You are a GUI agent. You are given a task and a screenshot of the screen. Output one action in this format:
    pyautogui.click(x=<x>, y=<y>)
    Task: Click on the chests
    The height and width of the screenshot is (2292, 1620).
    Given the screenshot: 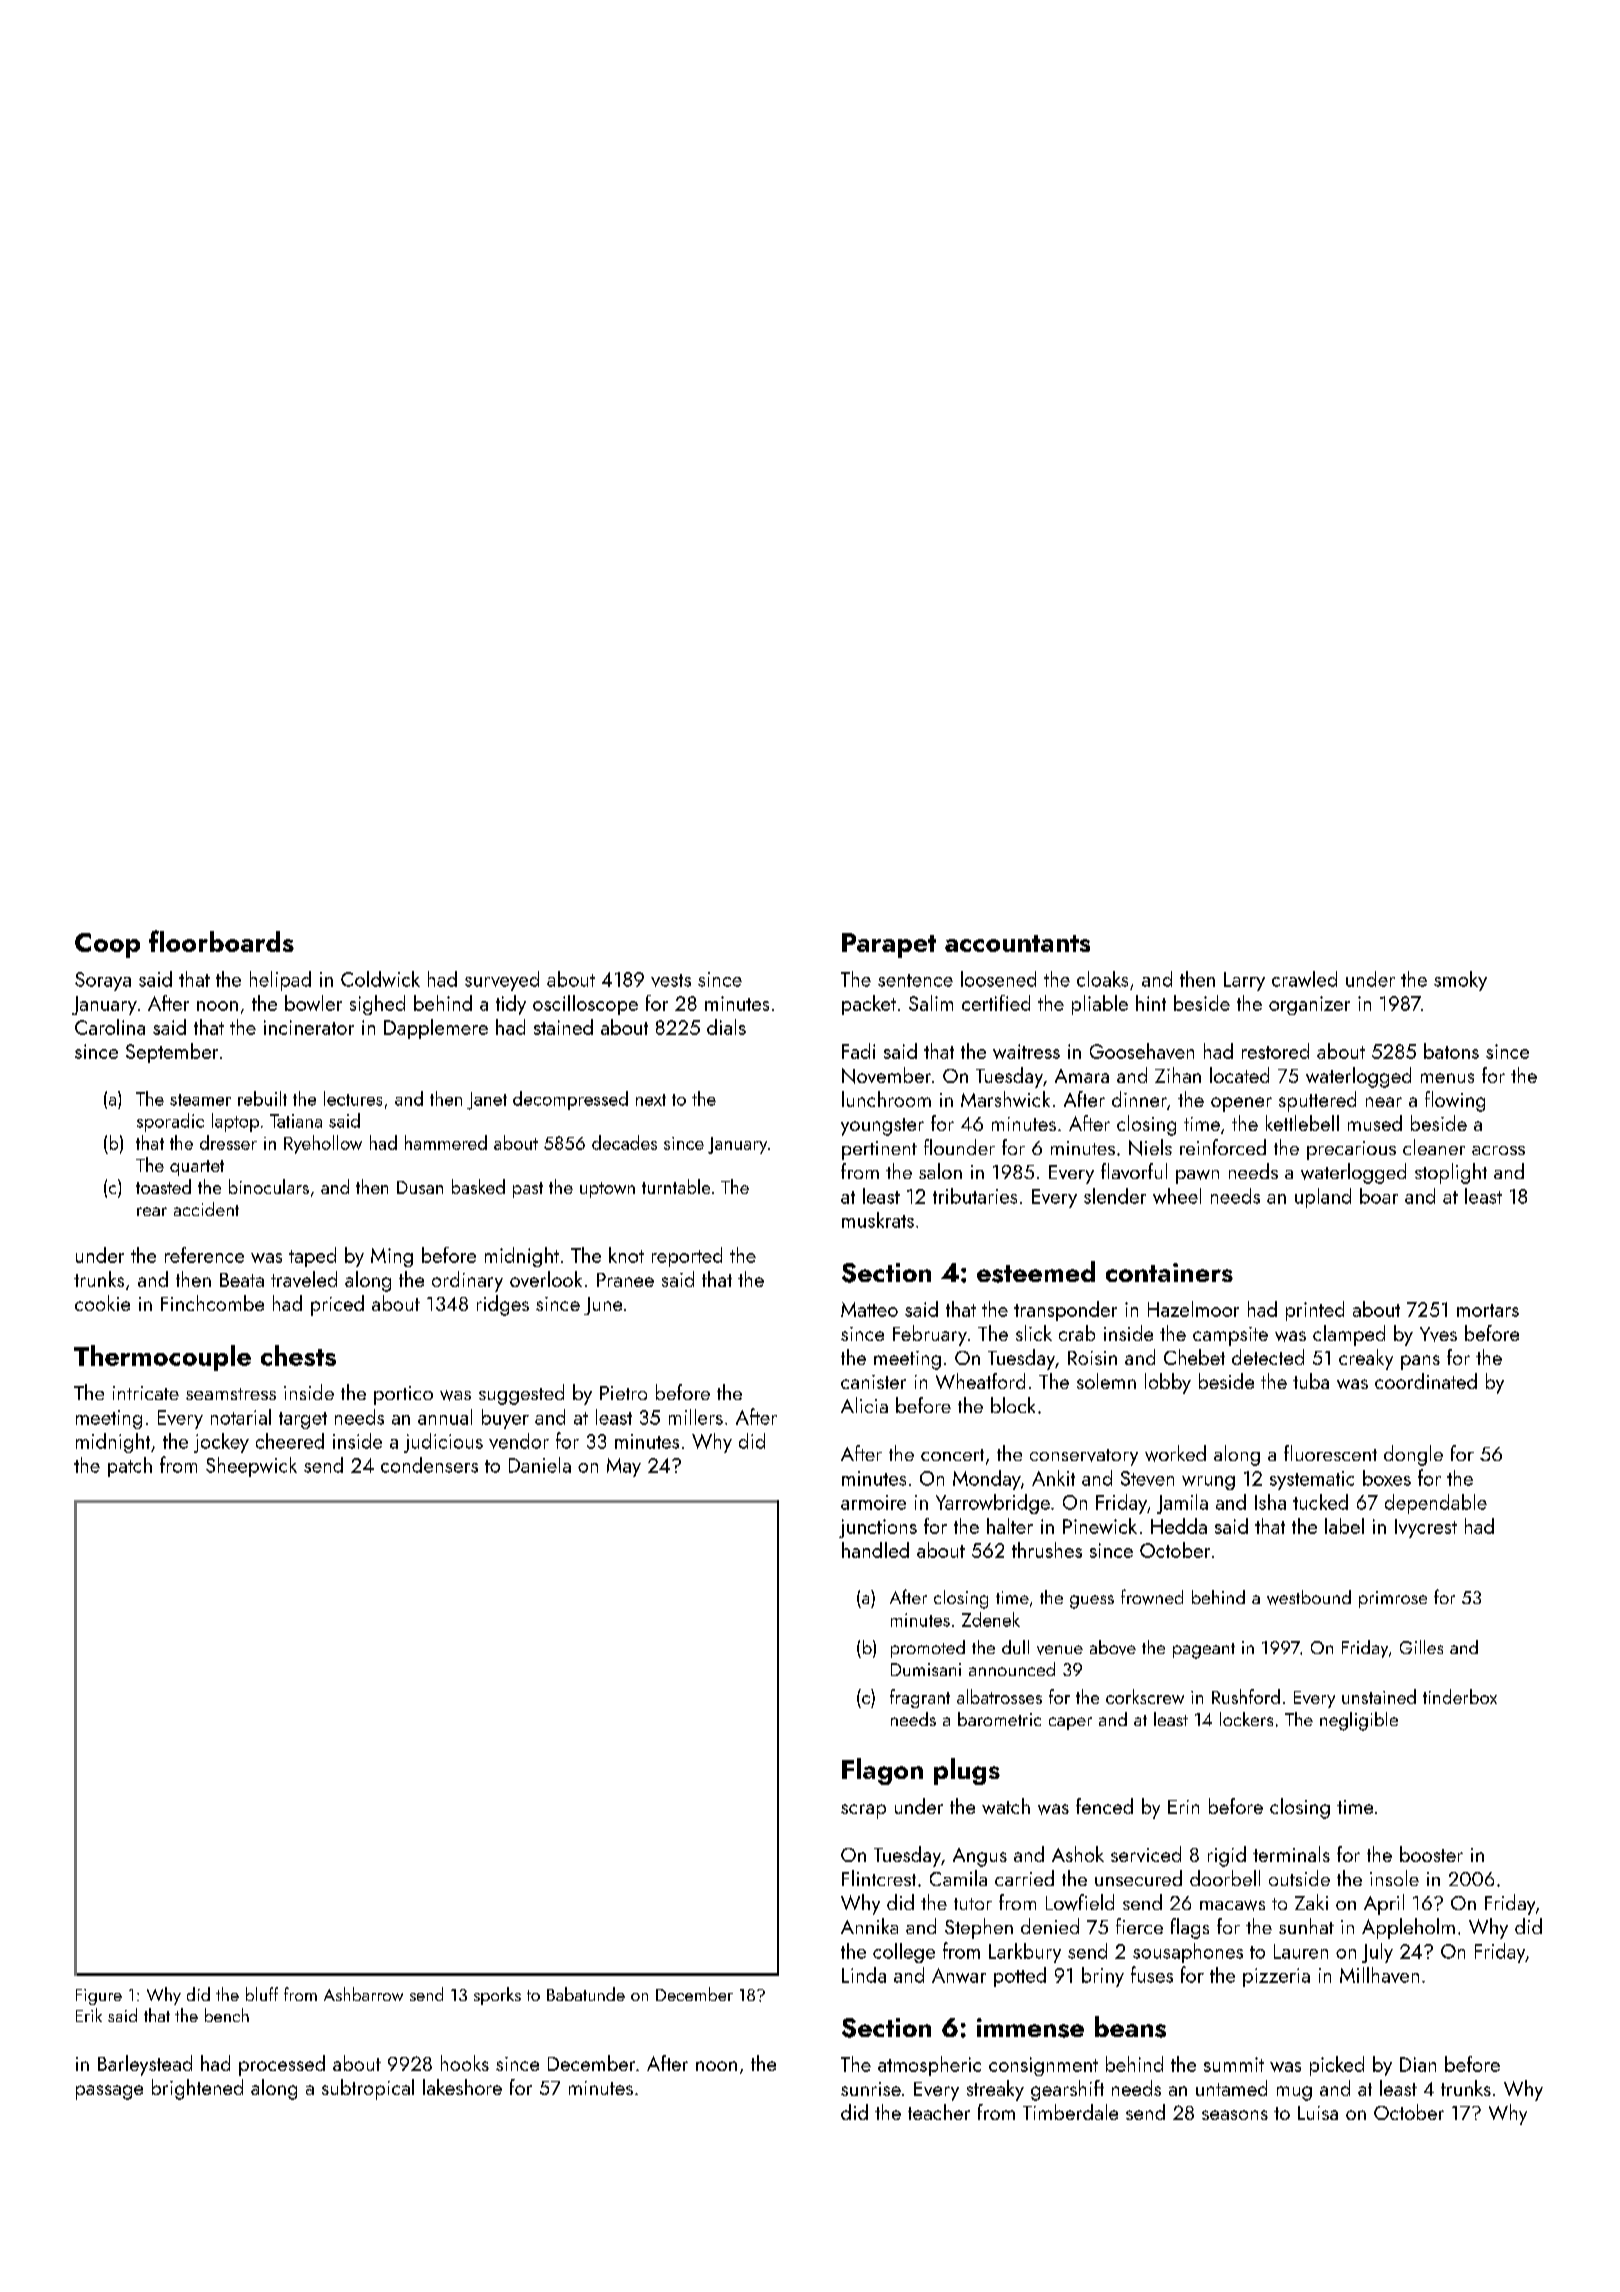 What is the action you would take?
    pyautogui.click(x=298, y=1355)
